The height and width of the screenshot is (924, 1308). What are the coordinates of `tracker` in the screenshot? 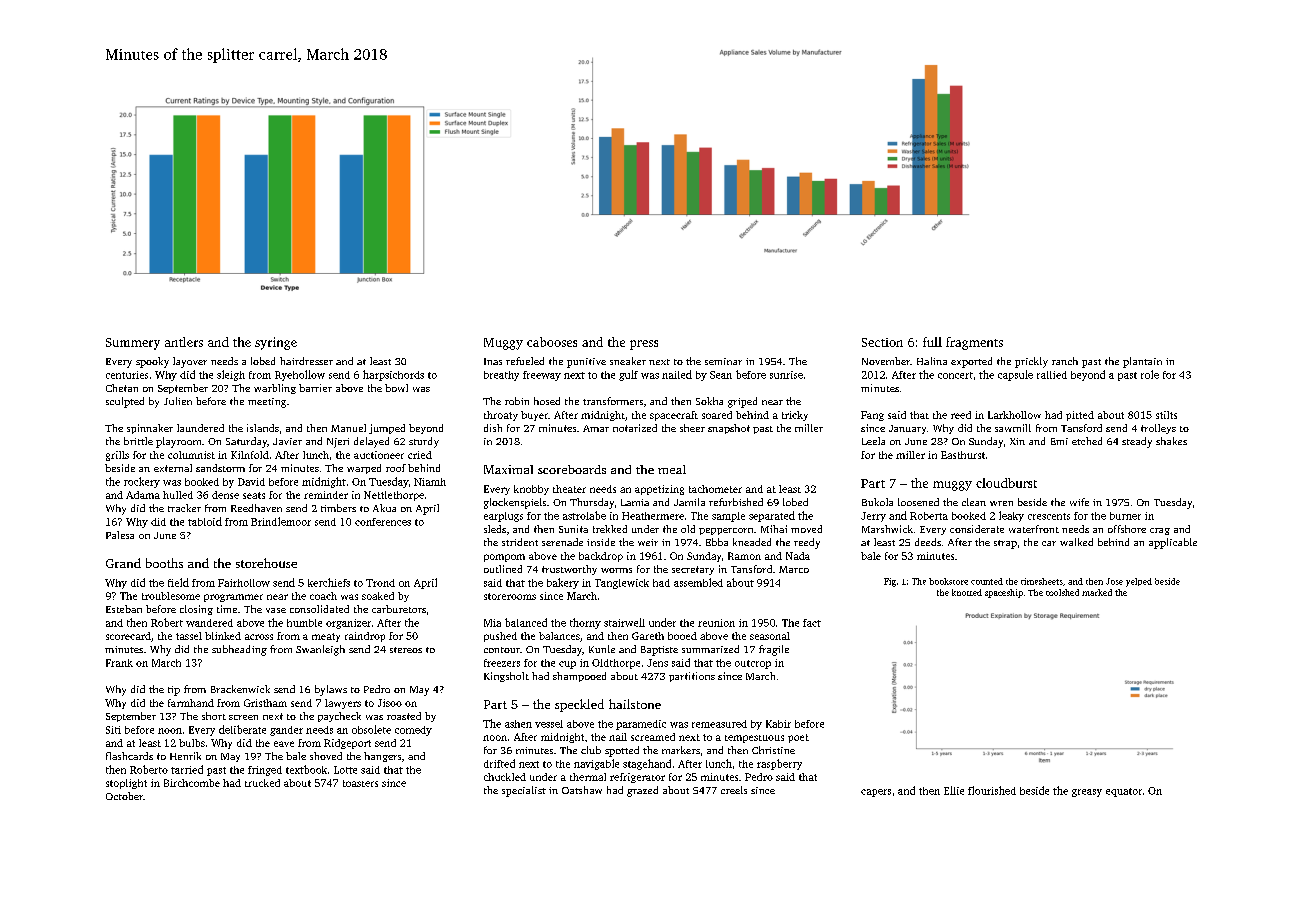 It's located at (184, 508).
